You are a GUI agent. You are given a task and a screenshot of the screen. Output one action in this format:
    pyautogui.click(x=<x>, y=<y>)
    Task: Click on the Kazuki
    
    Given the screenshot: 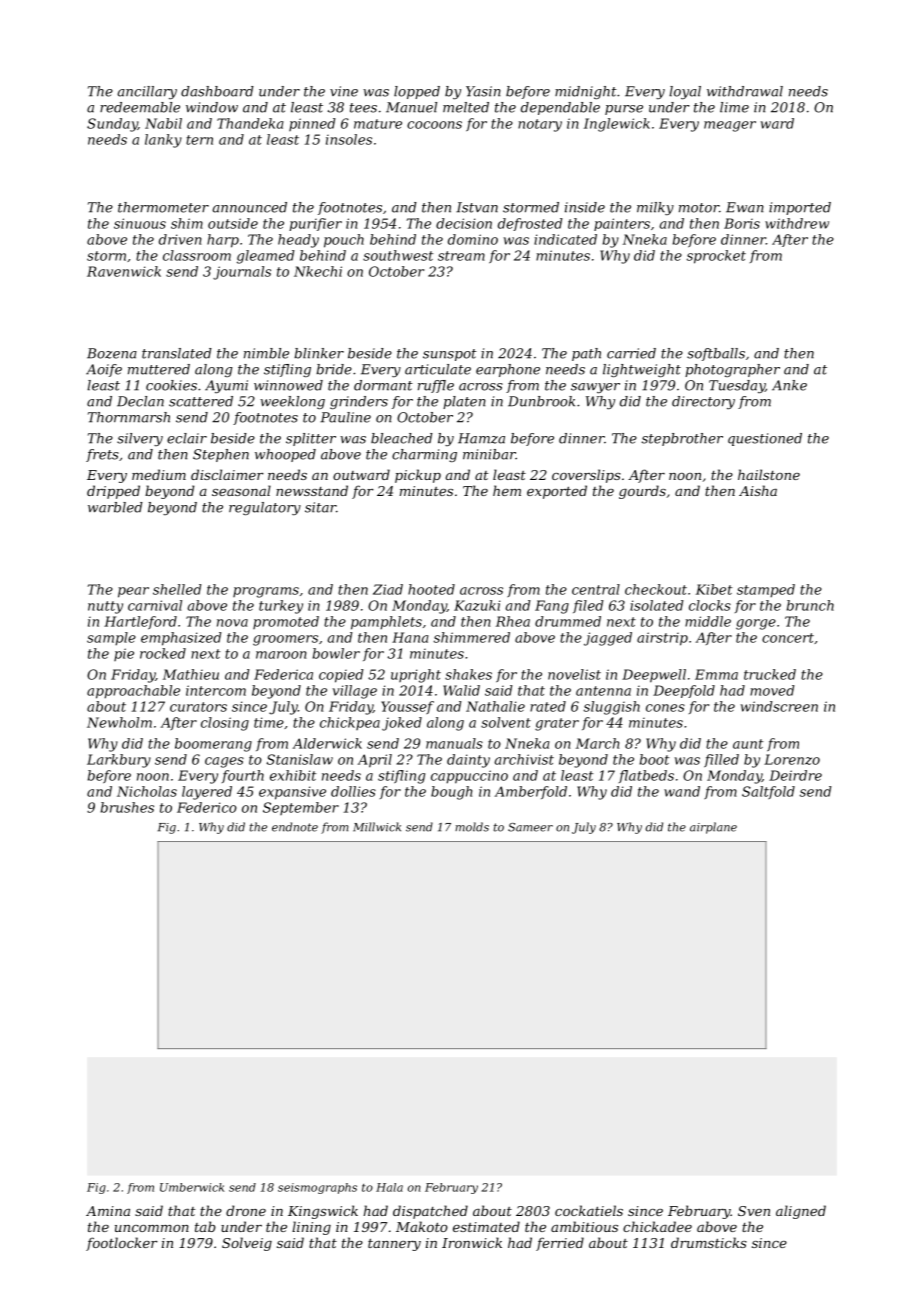 What is the action you would take?
    pyautogui.click(x=477, y=605)
